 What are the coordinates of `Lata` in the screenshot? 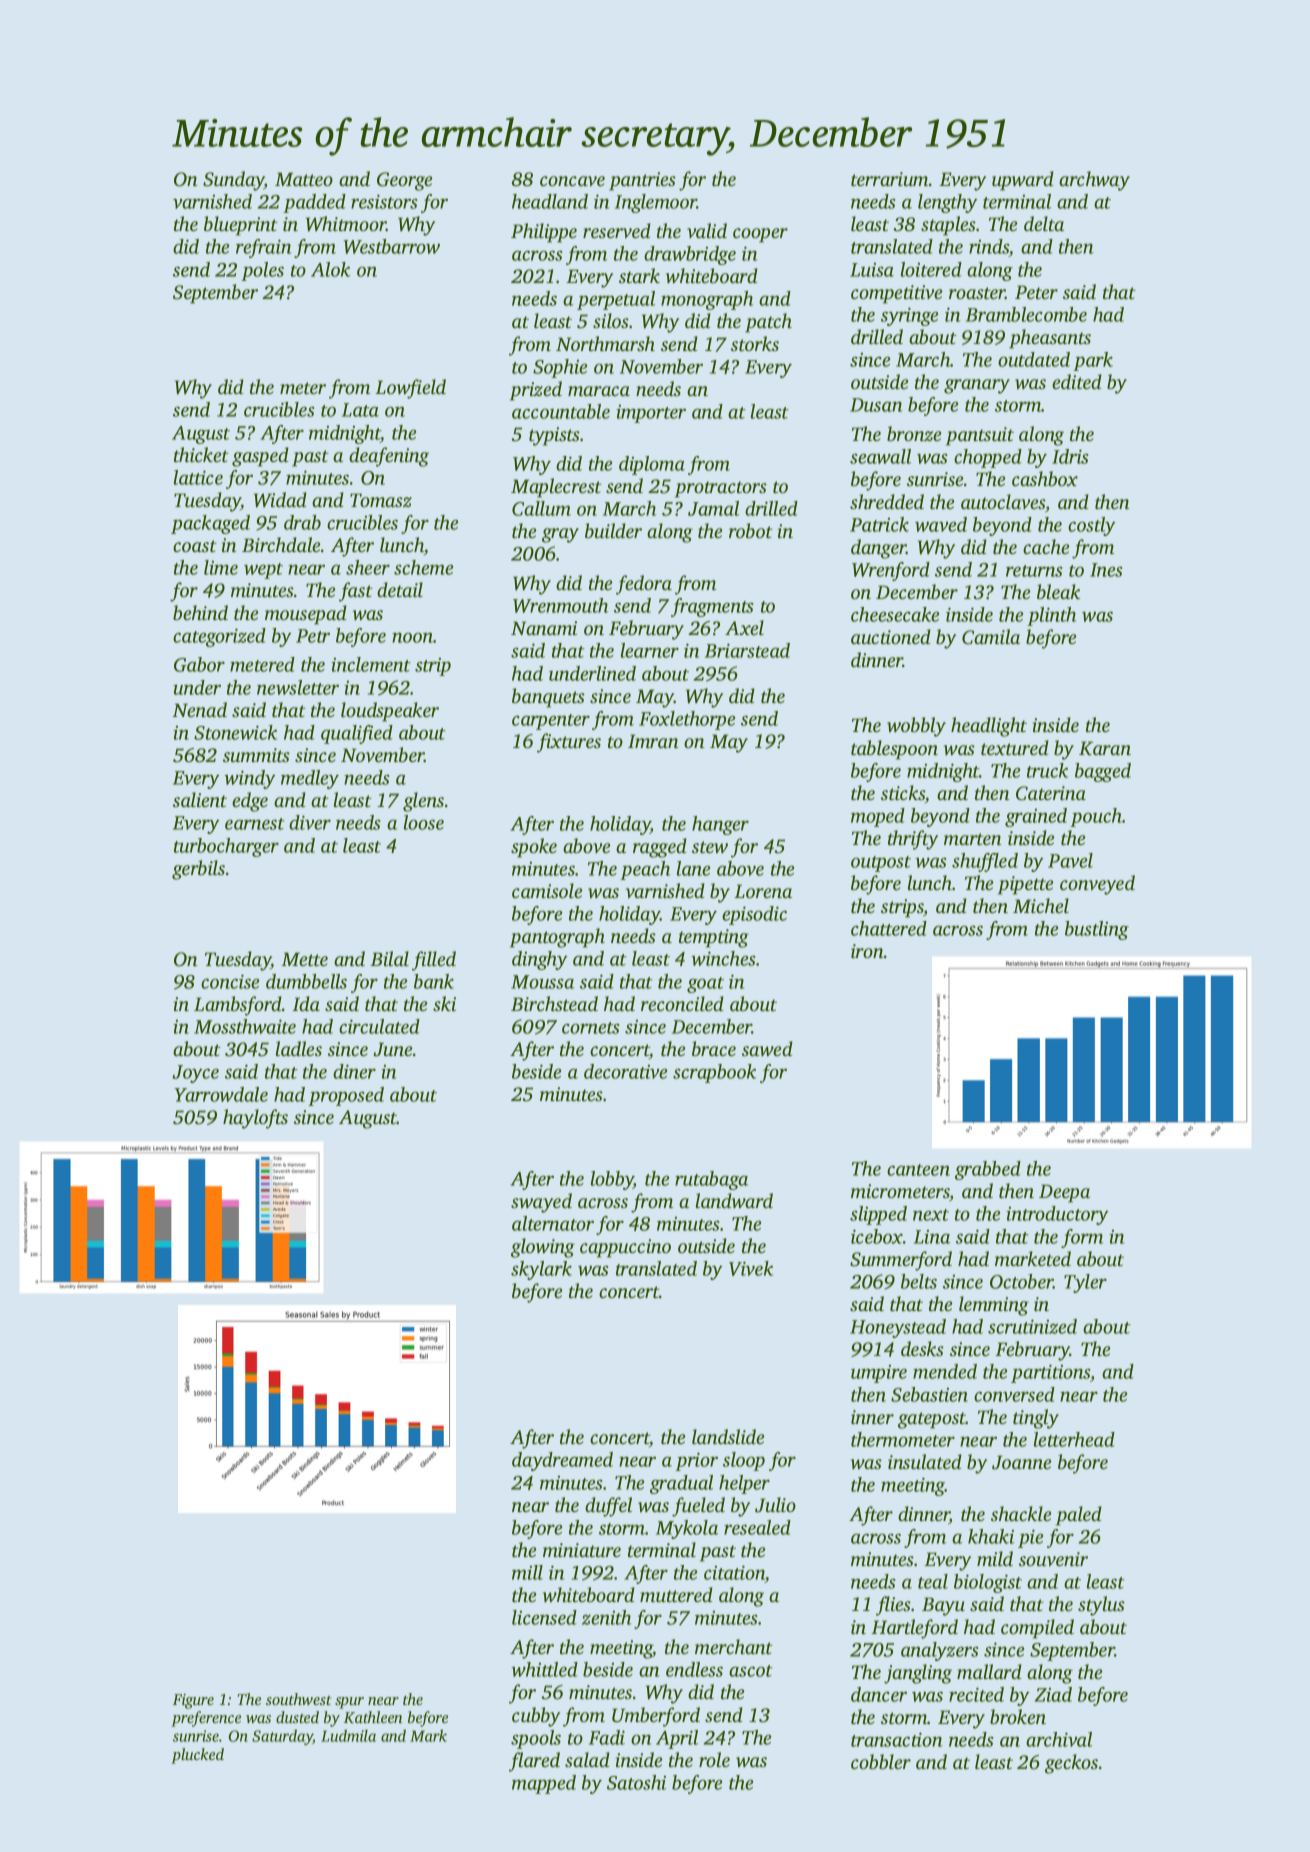 It's located at (360, 410).
